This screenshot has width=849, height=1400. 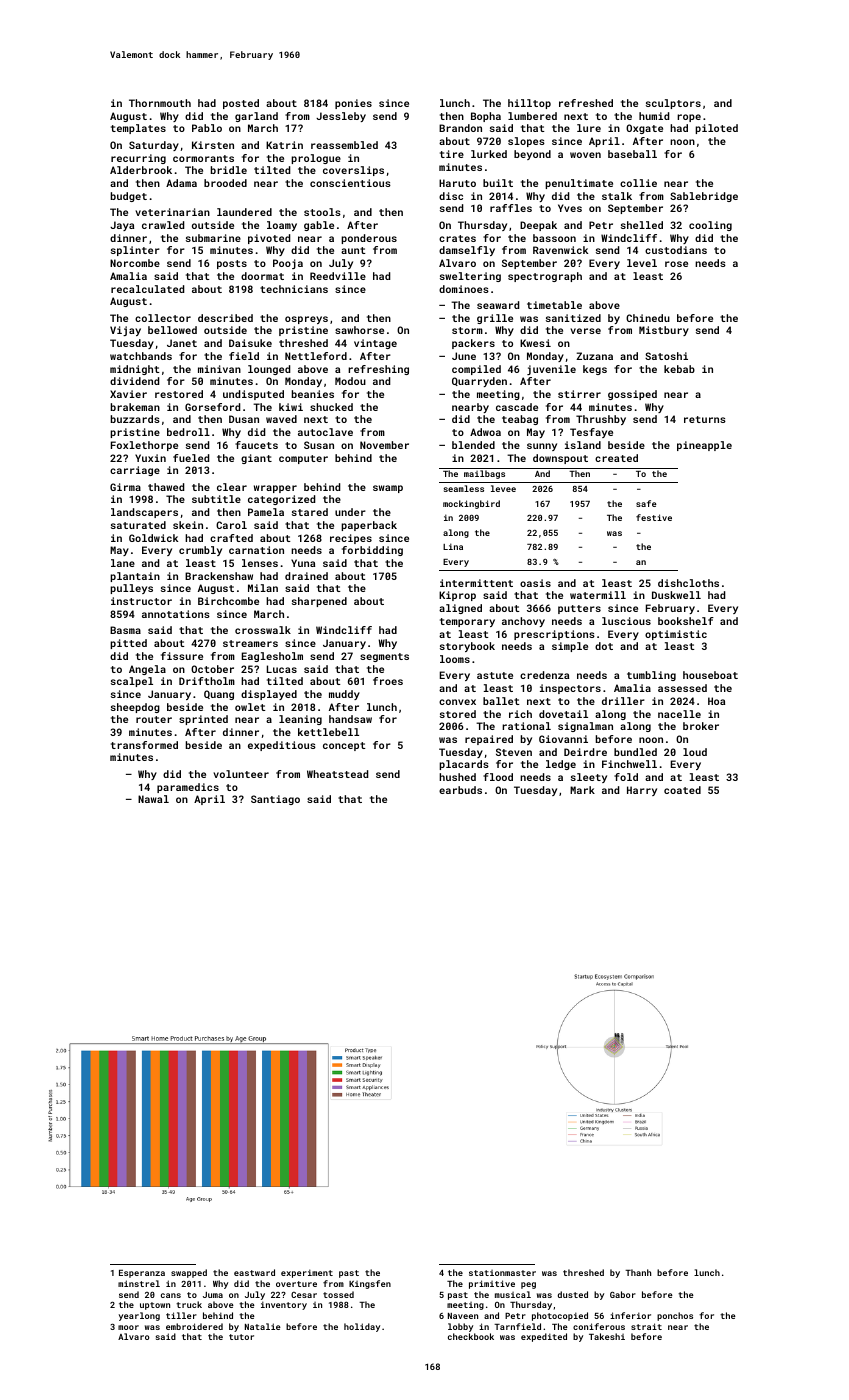 I want to click on shelled, so click(x=642, y=225).
